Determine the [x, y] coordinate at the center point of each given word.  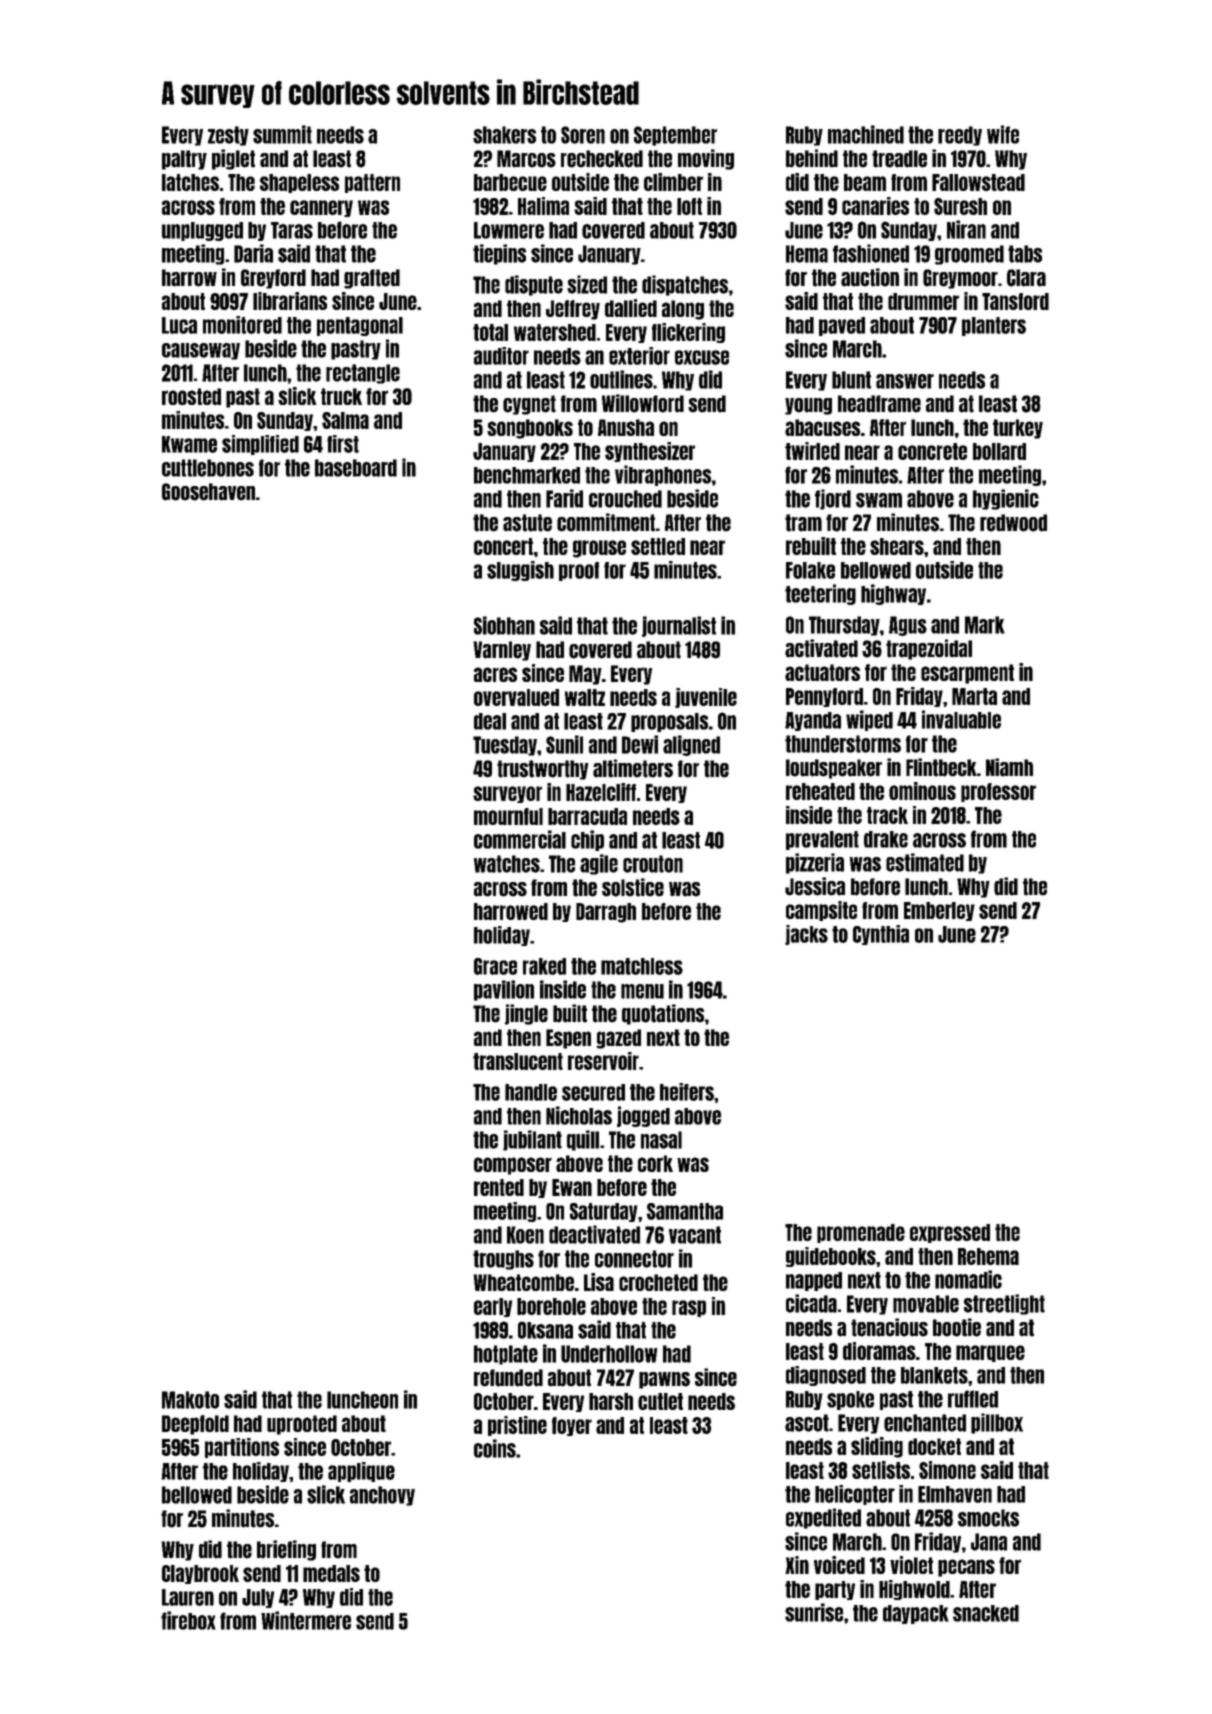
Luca [179, 325]
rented [499, 1187]
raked [544, 966]
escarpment [967, 674]
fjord [833, 499]
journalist [679, 626]
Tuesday [505, 746]
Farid [564, 498]
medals [331, 1573]
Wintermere [306, 1620]
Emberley [939, 911]
